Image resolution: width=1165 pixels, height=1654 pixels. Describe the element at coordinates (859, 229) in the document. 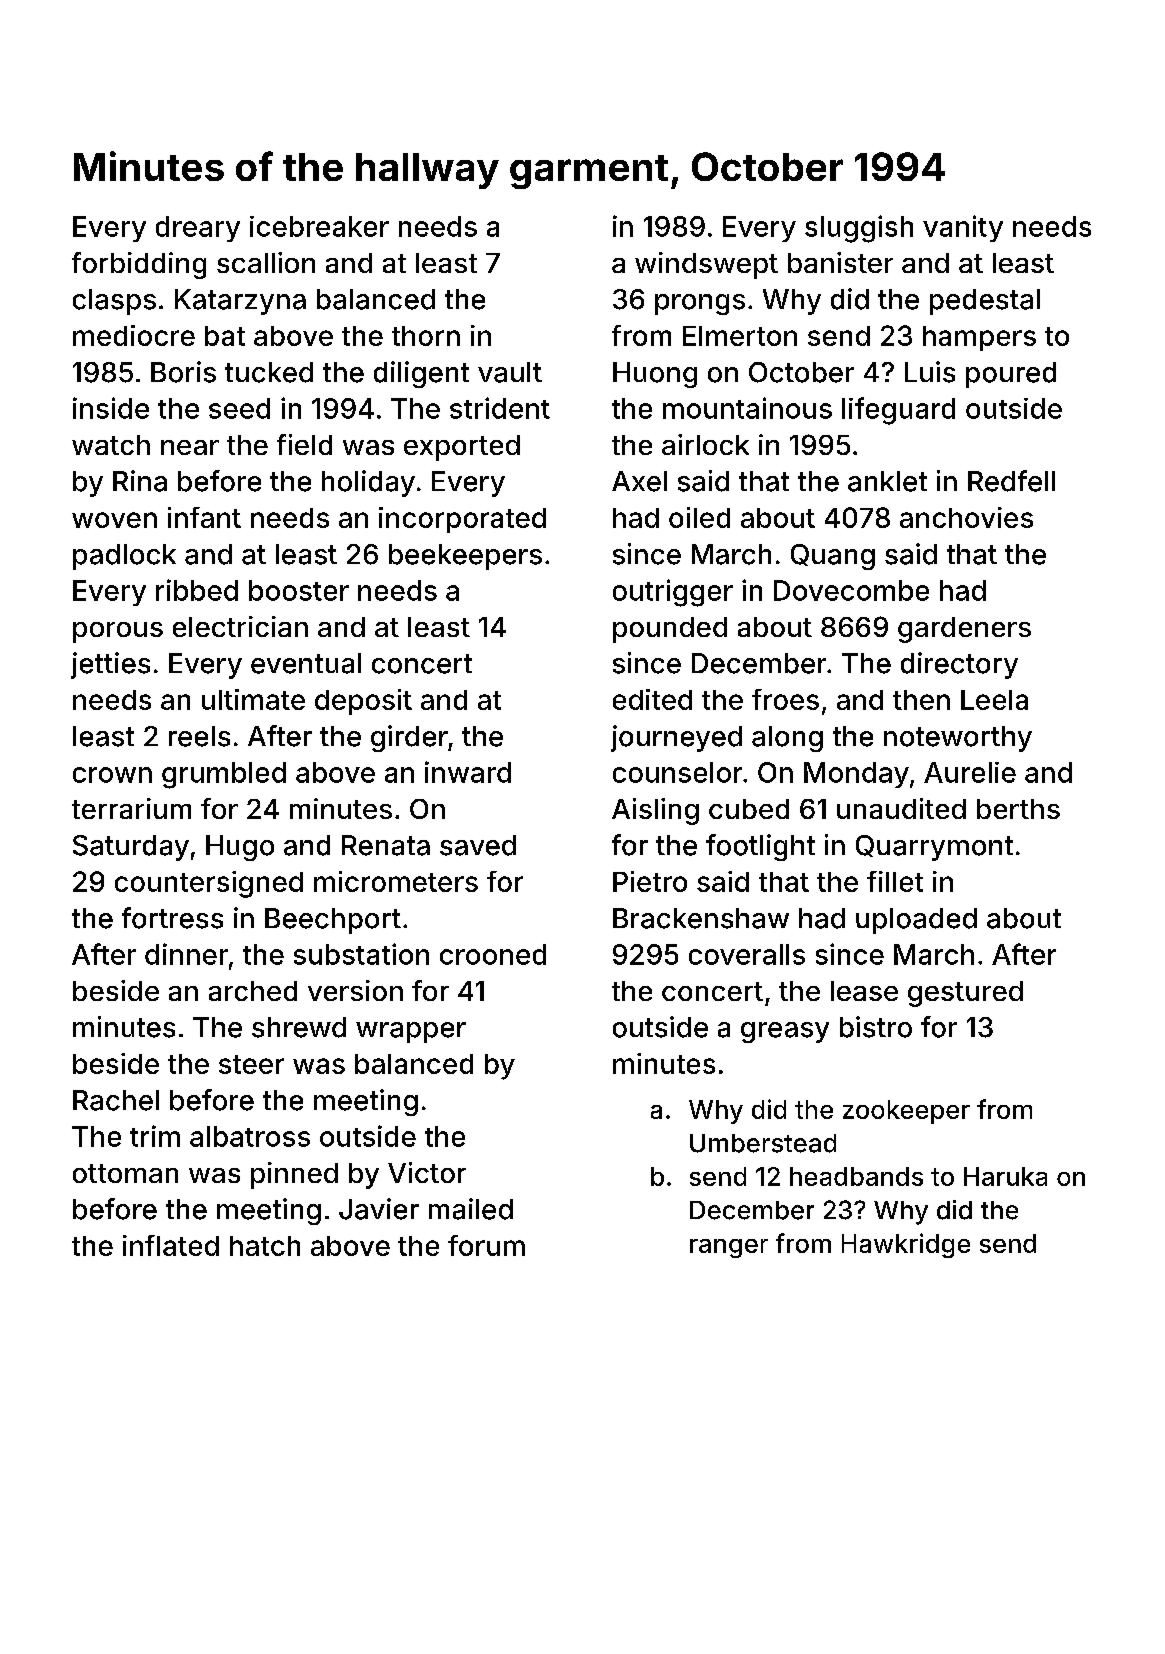

I see `sluggish` at that location.
